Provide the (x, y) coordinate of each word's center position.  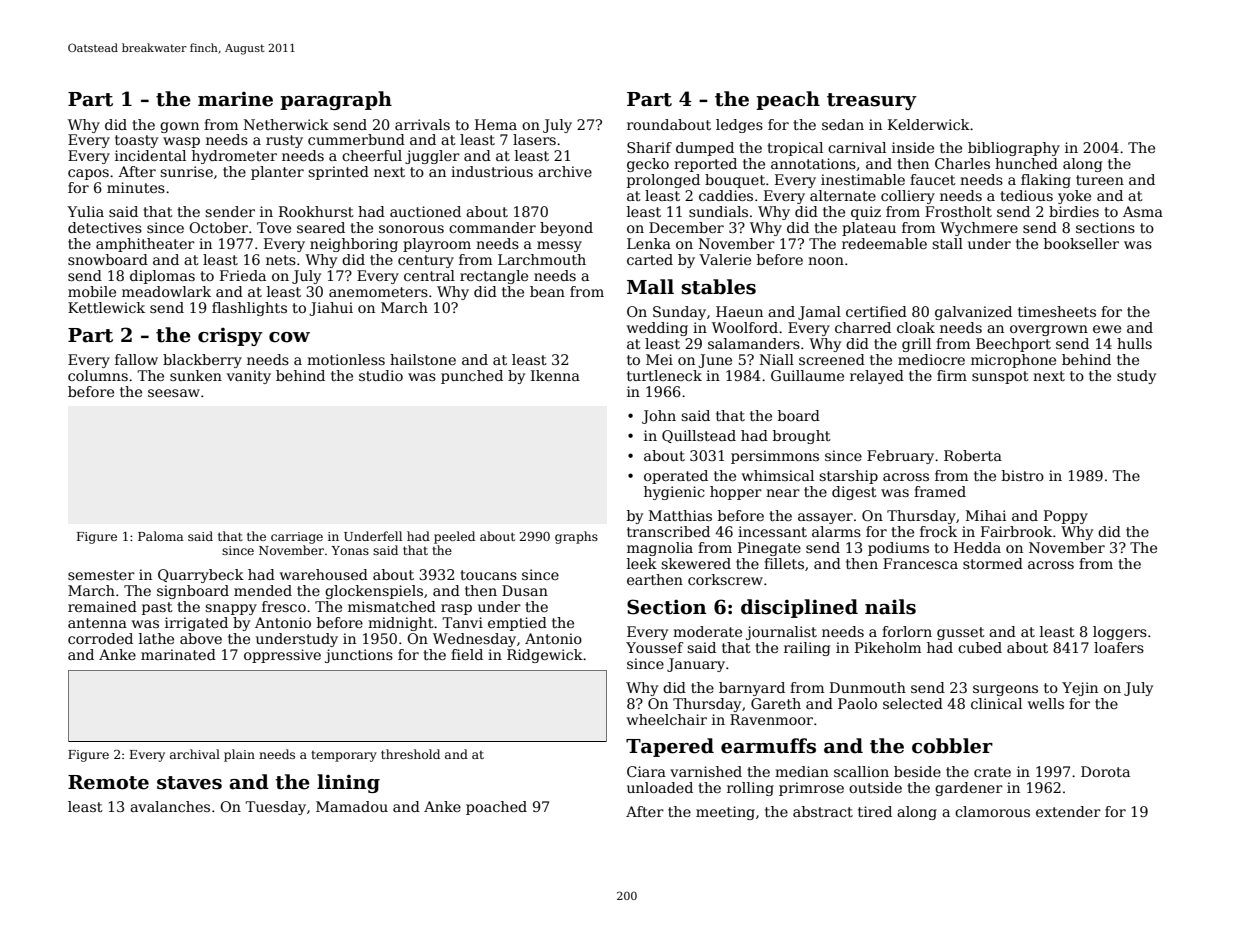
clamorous (992, 811)
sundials (718, 211)
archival (195, 754)
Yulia (85, 211)
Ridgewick (545, 656)
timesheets (1057, 311)
